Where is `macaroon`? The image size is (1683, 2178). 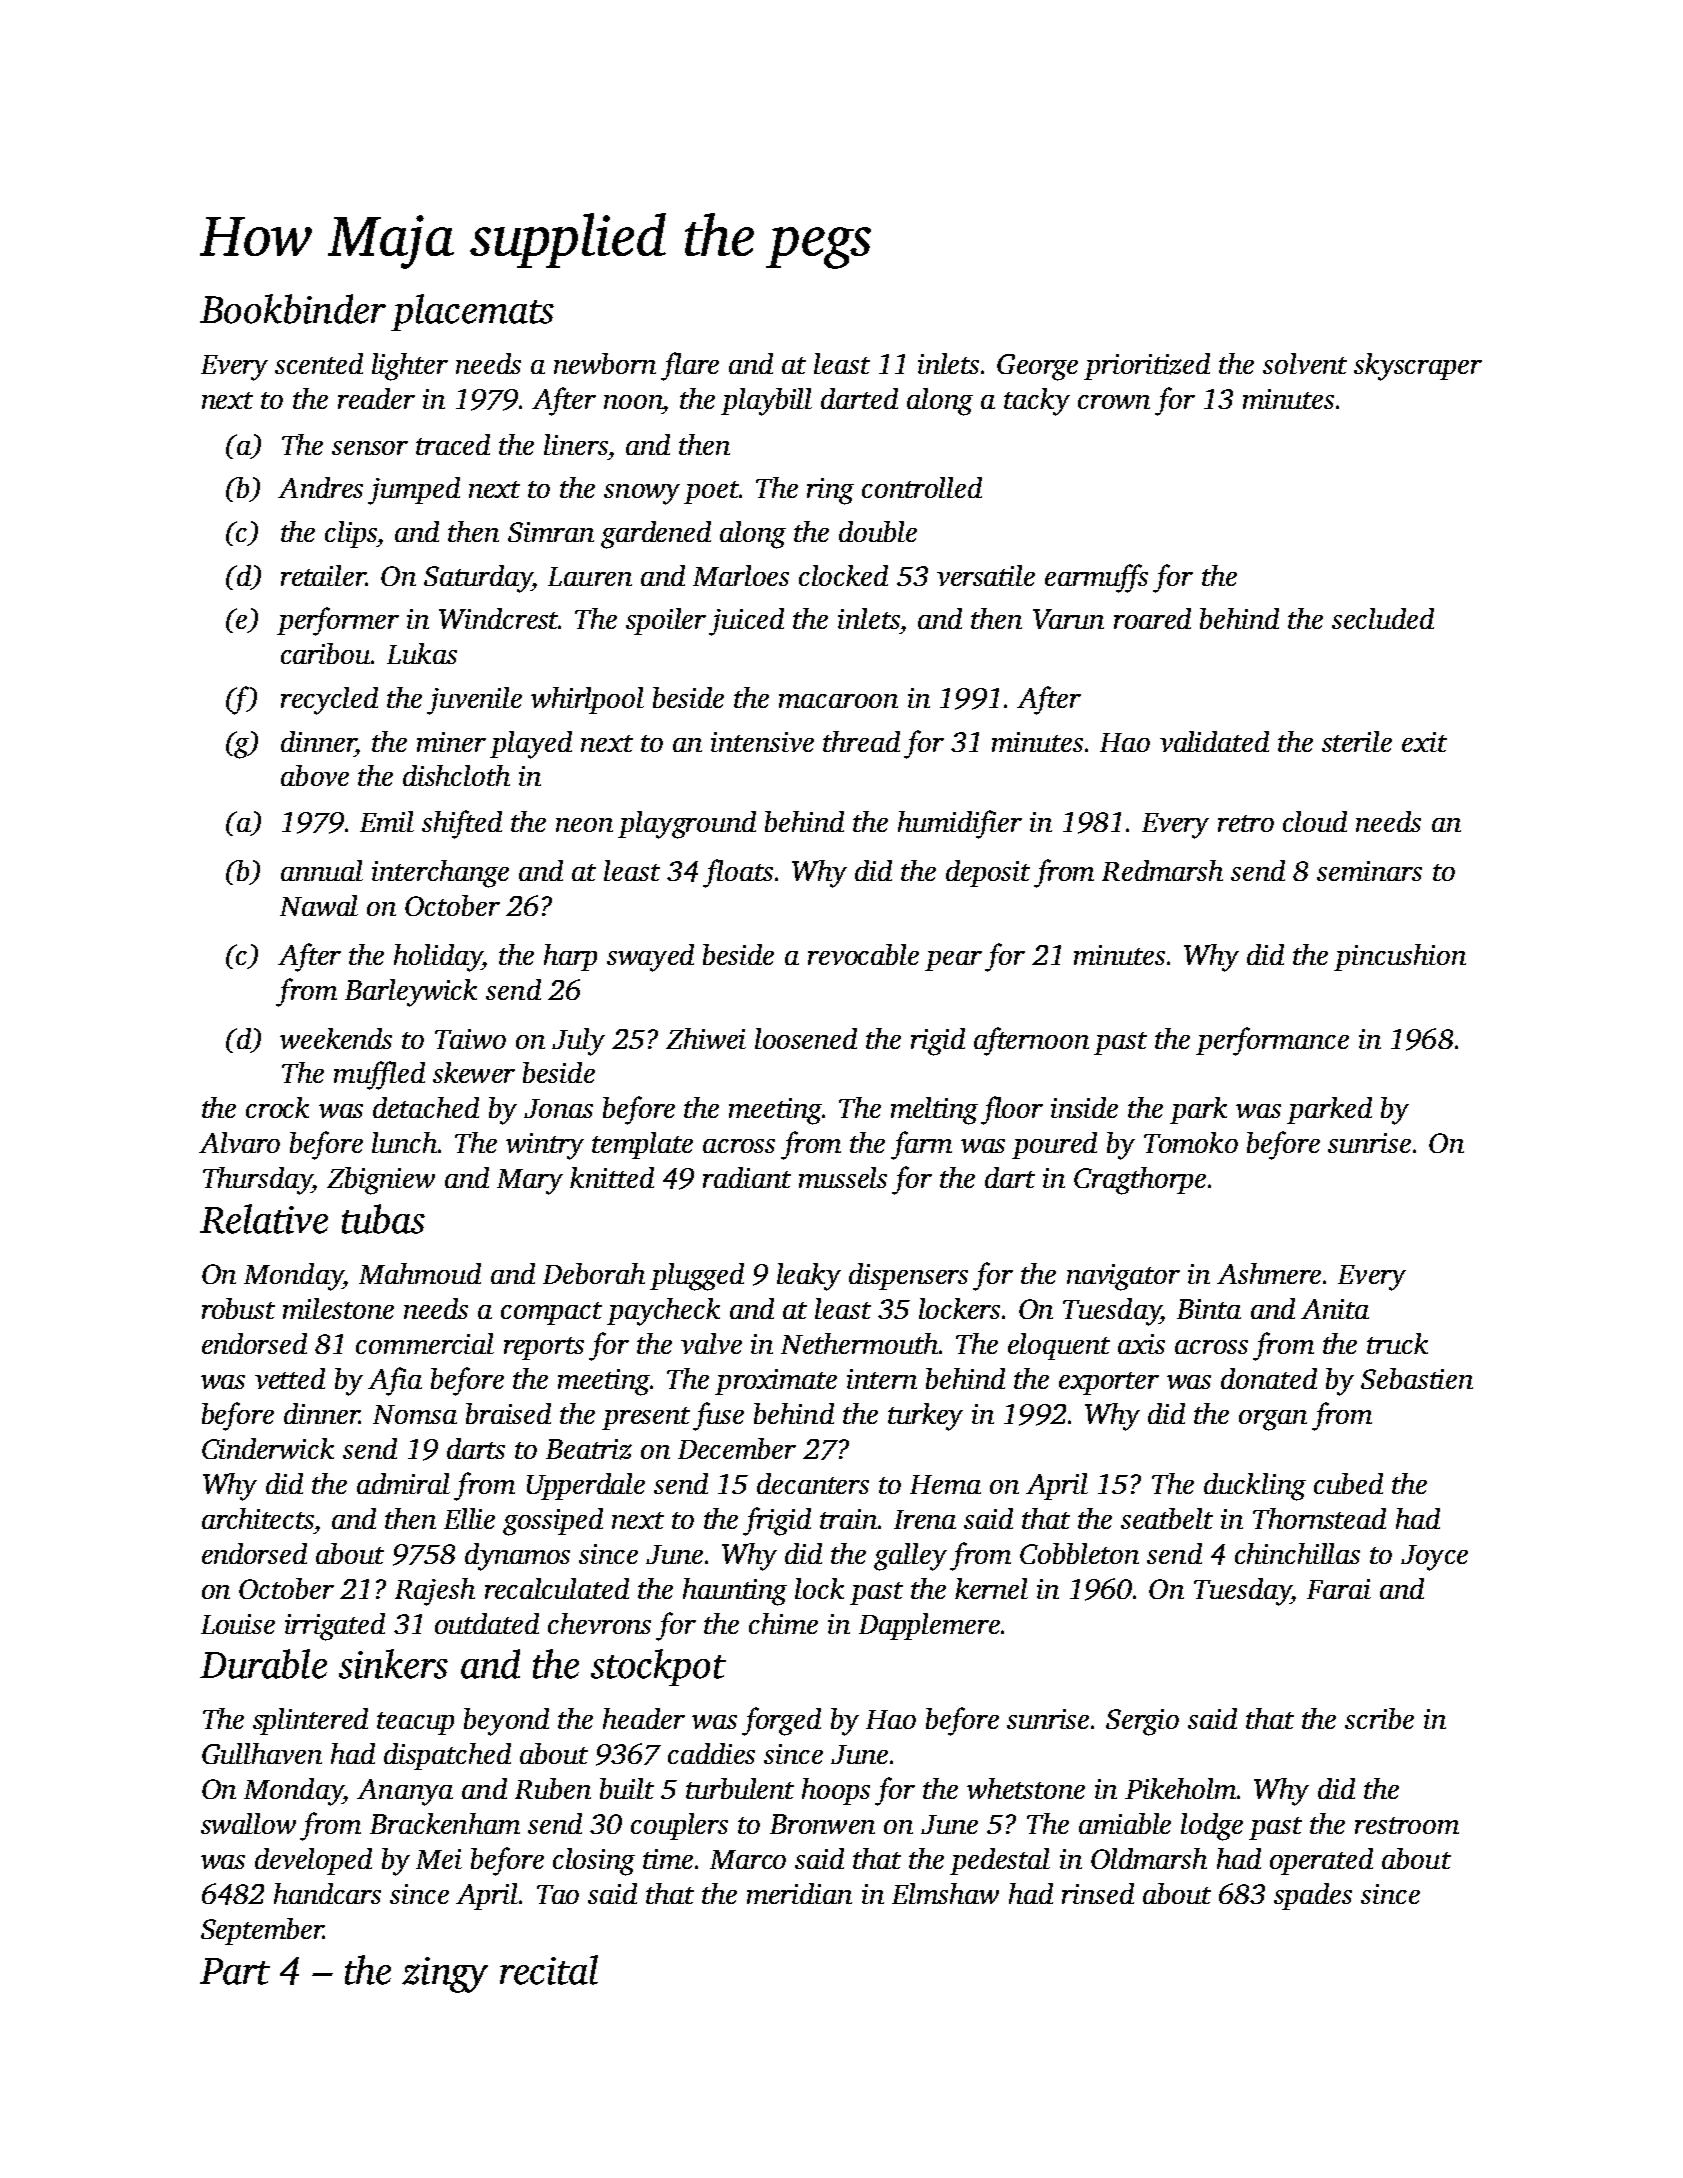 macaroon is located at coordinates (838, 701).
